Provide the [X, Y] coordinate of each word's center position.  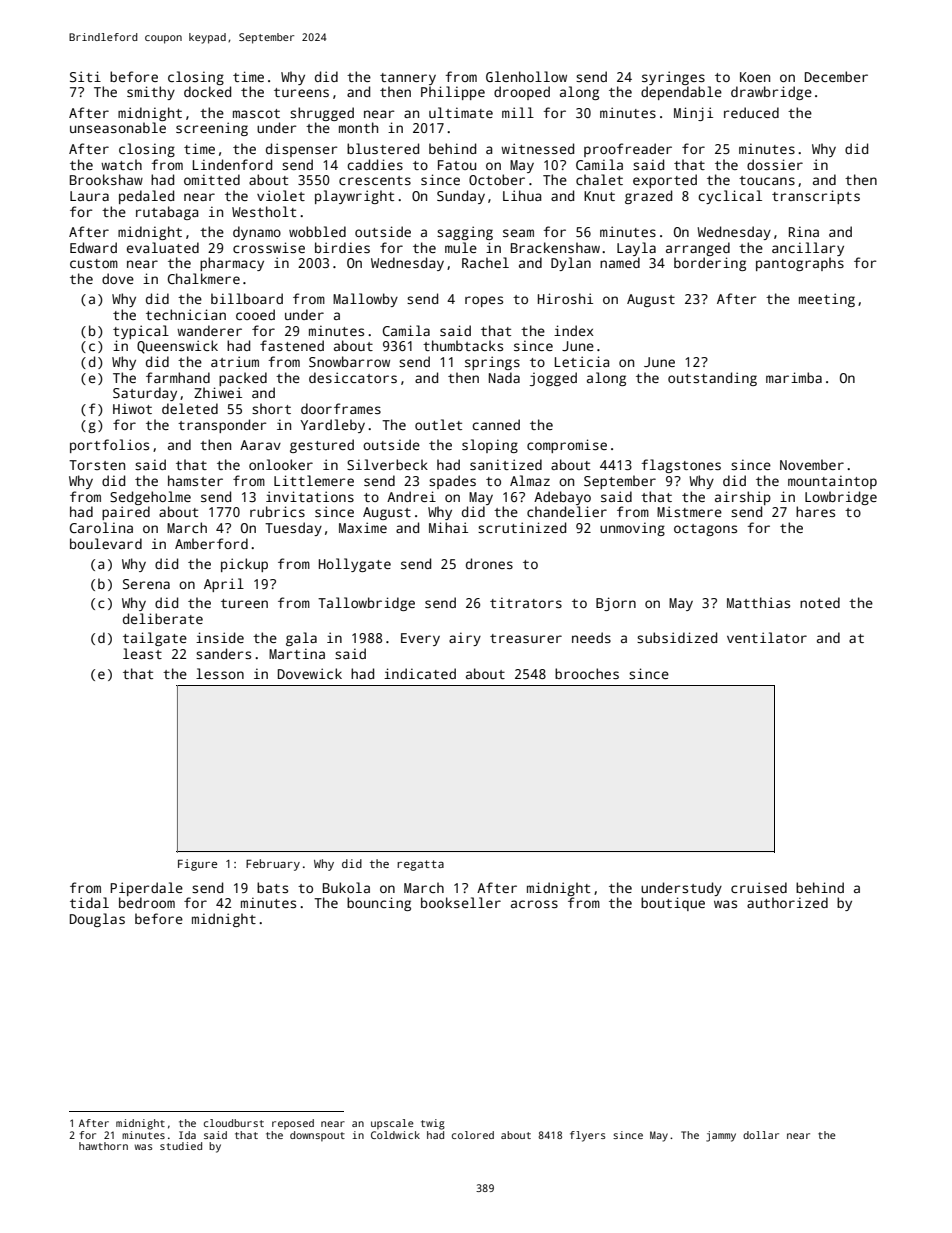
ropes [484, 301]
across [534, 904]
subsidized [677, 637]
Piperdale [146, 889]
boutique [673, 904]
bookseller [461, 902]
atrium [235, 361]
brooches [587, 673]
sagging [465, 233]
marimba [794, 377]
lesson [220, 673]
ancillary [808, 249]
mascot [256, 113]
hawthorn [103, 1146]
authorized [787, 902]
